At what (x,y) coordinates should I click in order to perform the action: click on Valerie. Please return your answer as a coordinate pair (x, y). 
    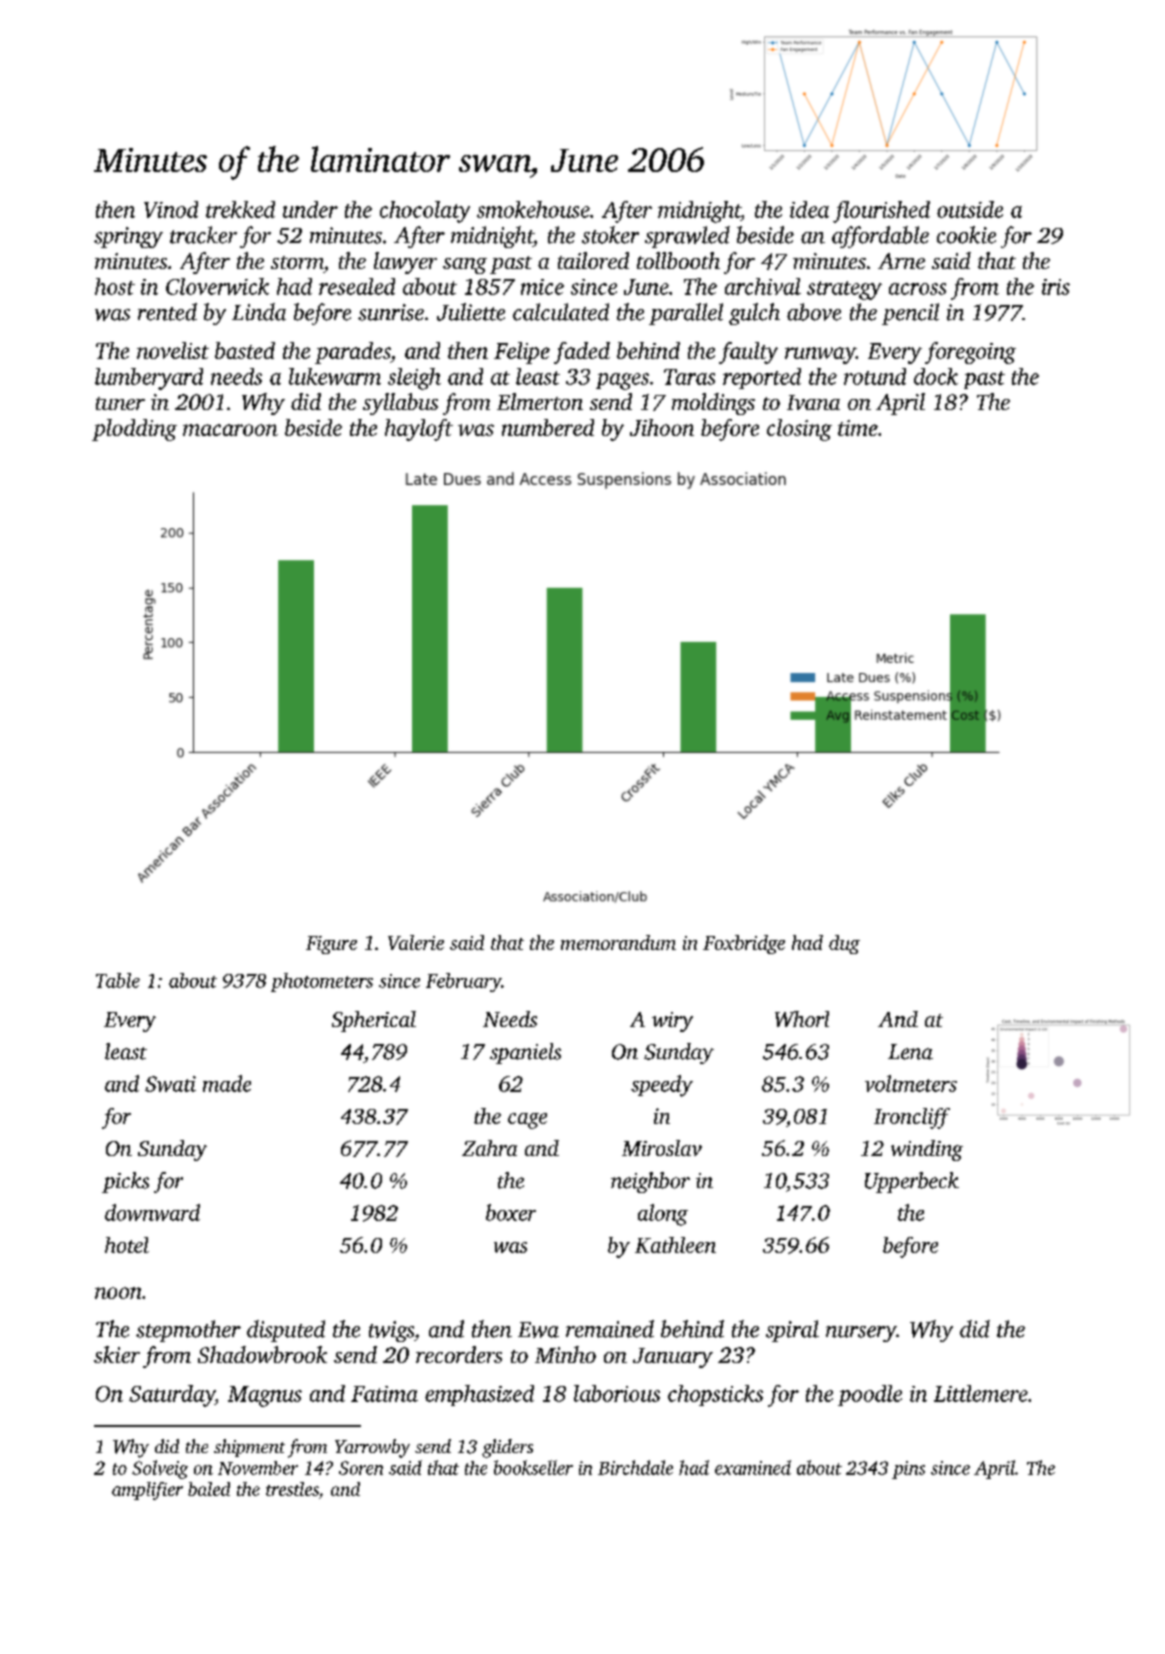
    Looking at the image, I should click on (416, 942).
